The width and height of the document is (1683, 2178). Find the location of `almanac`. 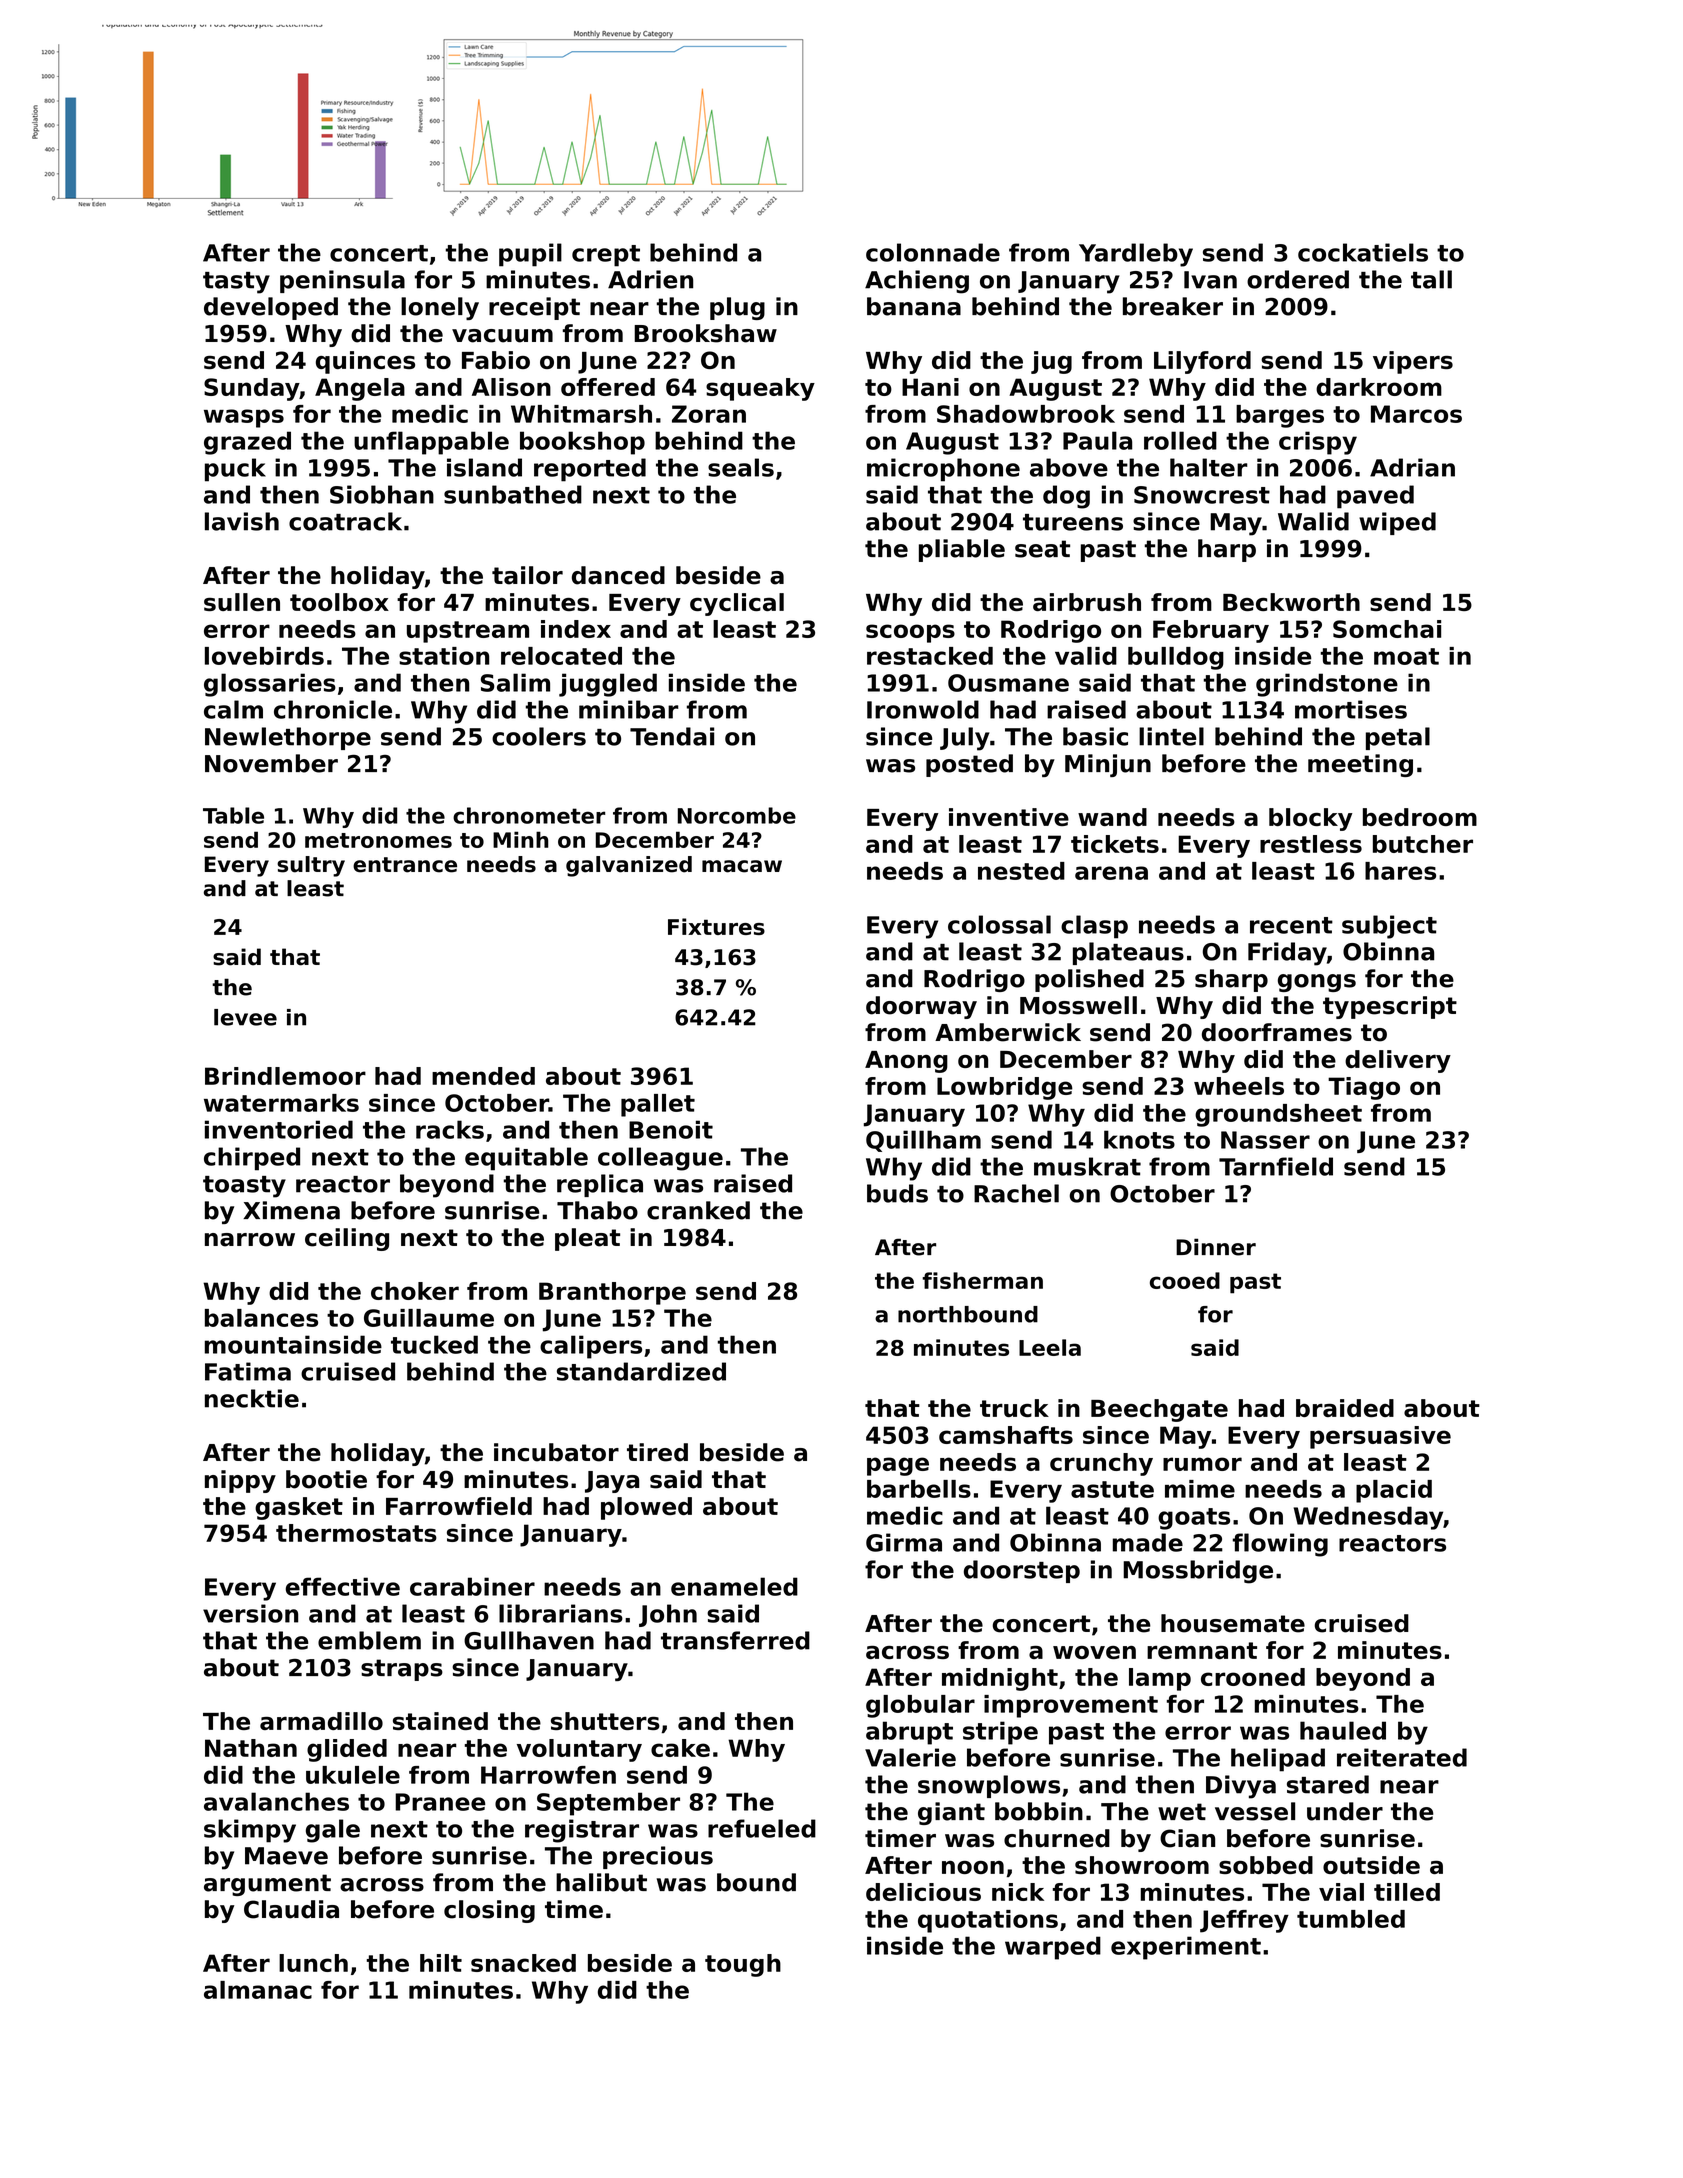

almanac is located at coordinates (258, 1990).
